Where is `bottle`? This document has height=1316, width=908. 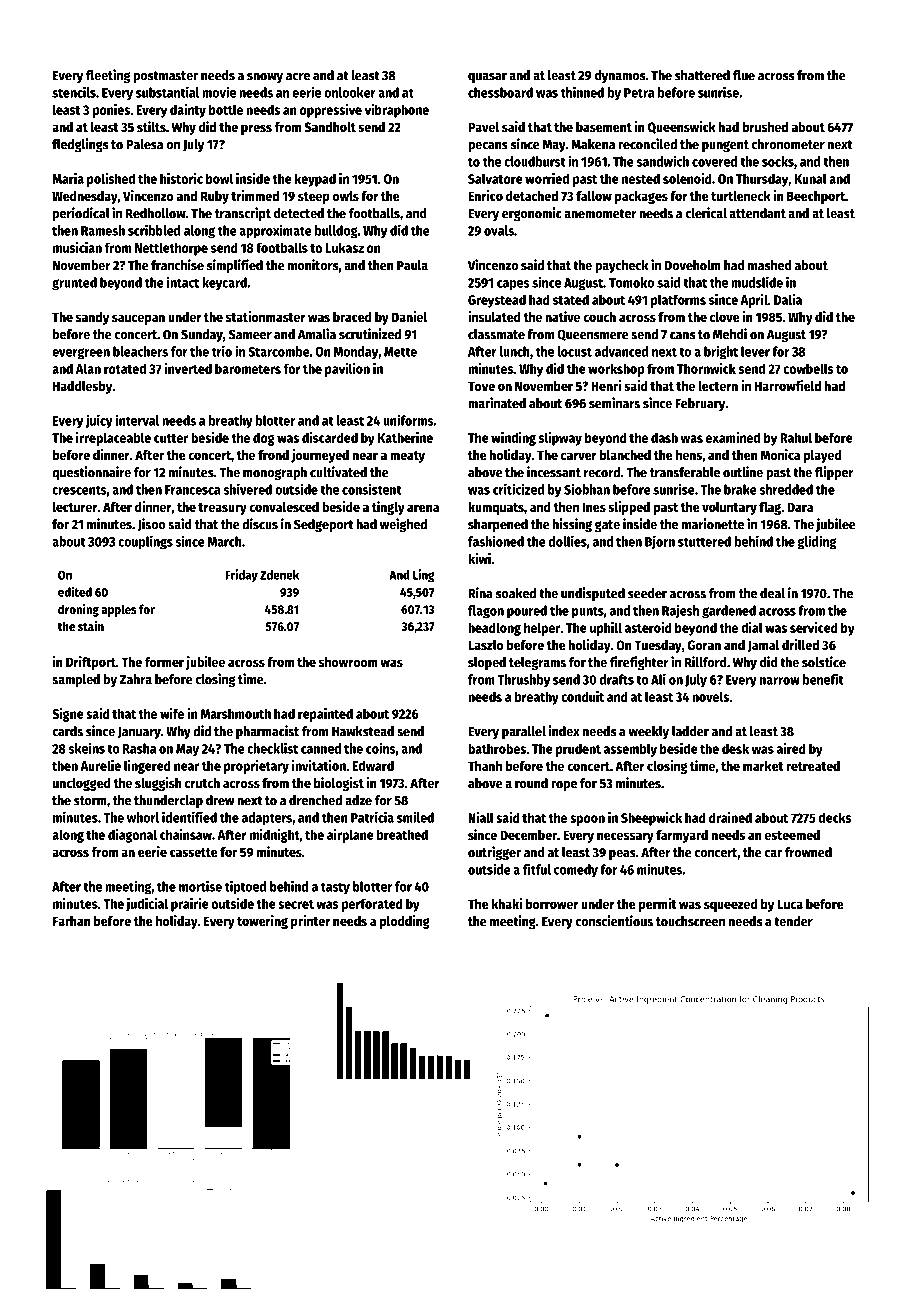 bottle is located at coordinates (226, 109).
